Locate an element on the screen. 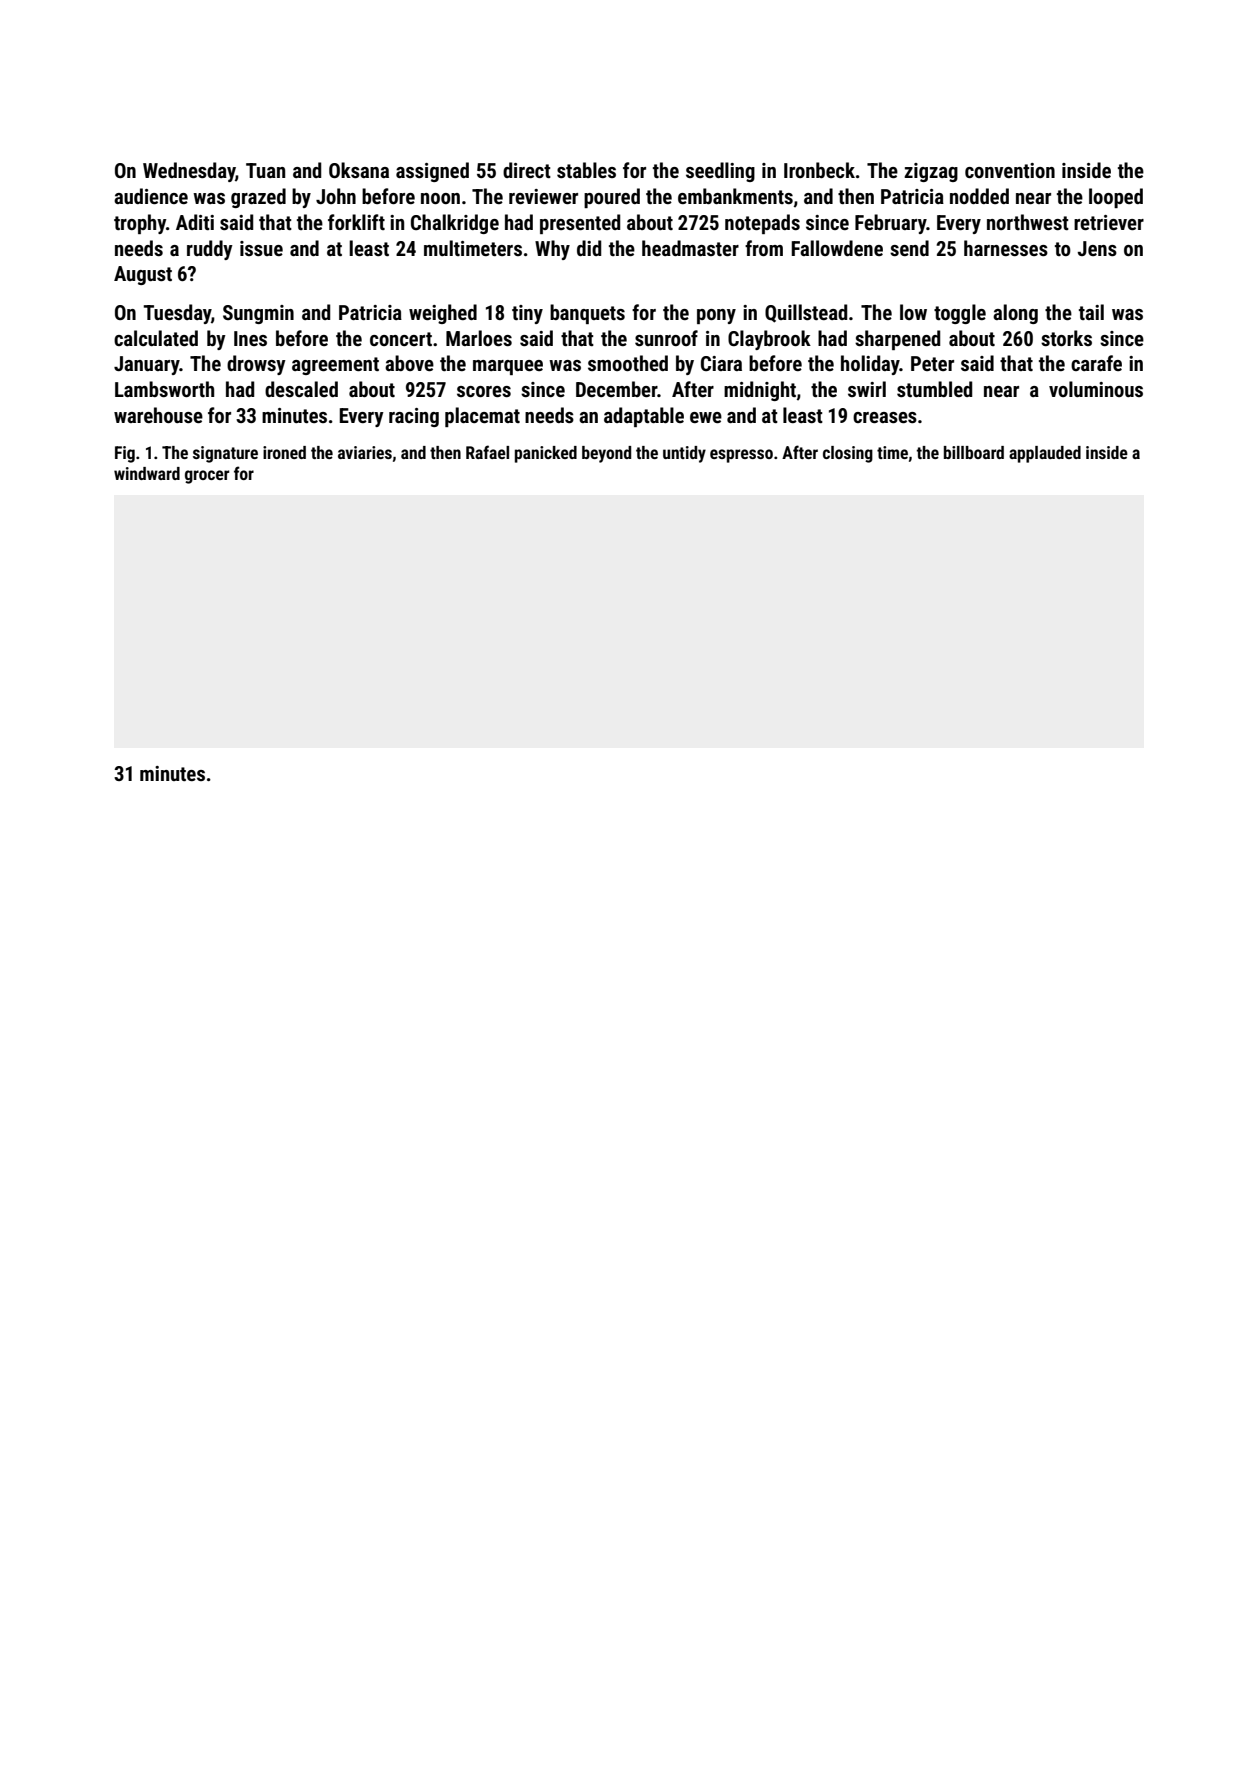 Image resolution: width=1258 pixels, height=1779 pixels. windward is located at coordinates (147, 473).
